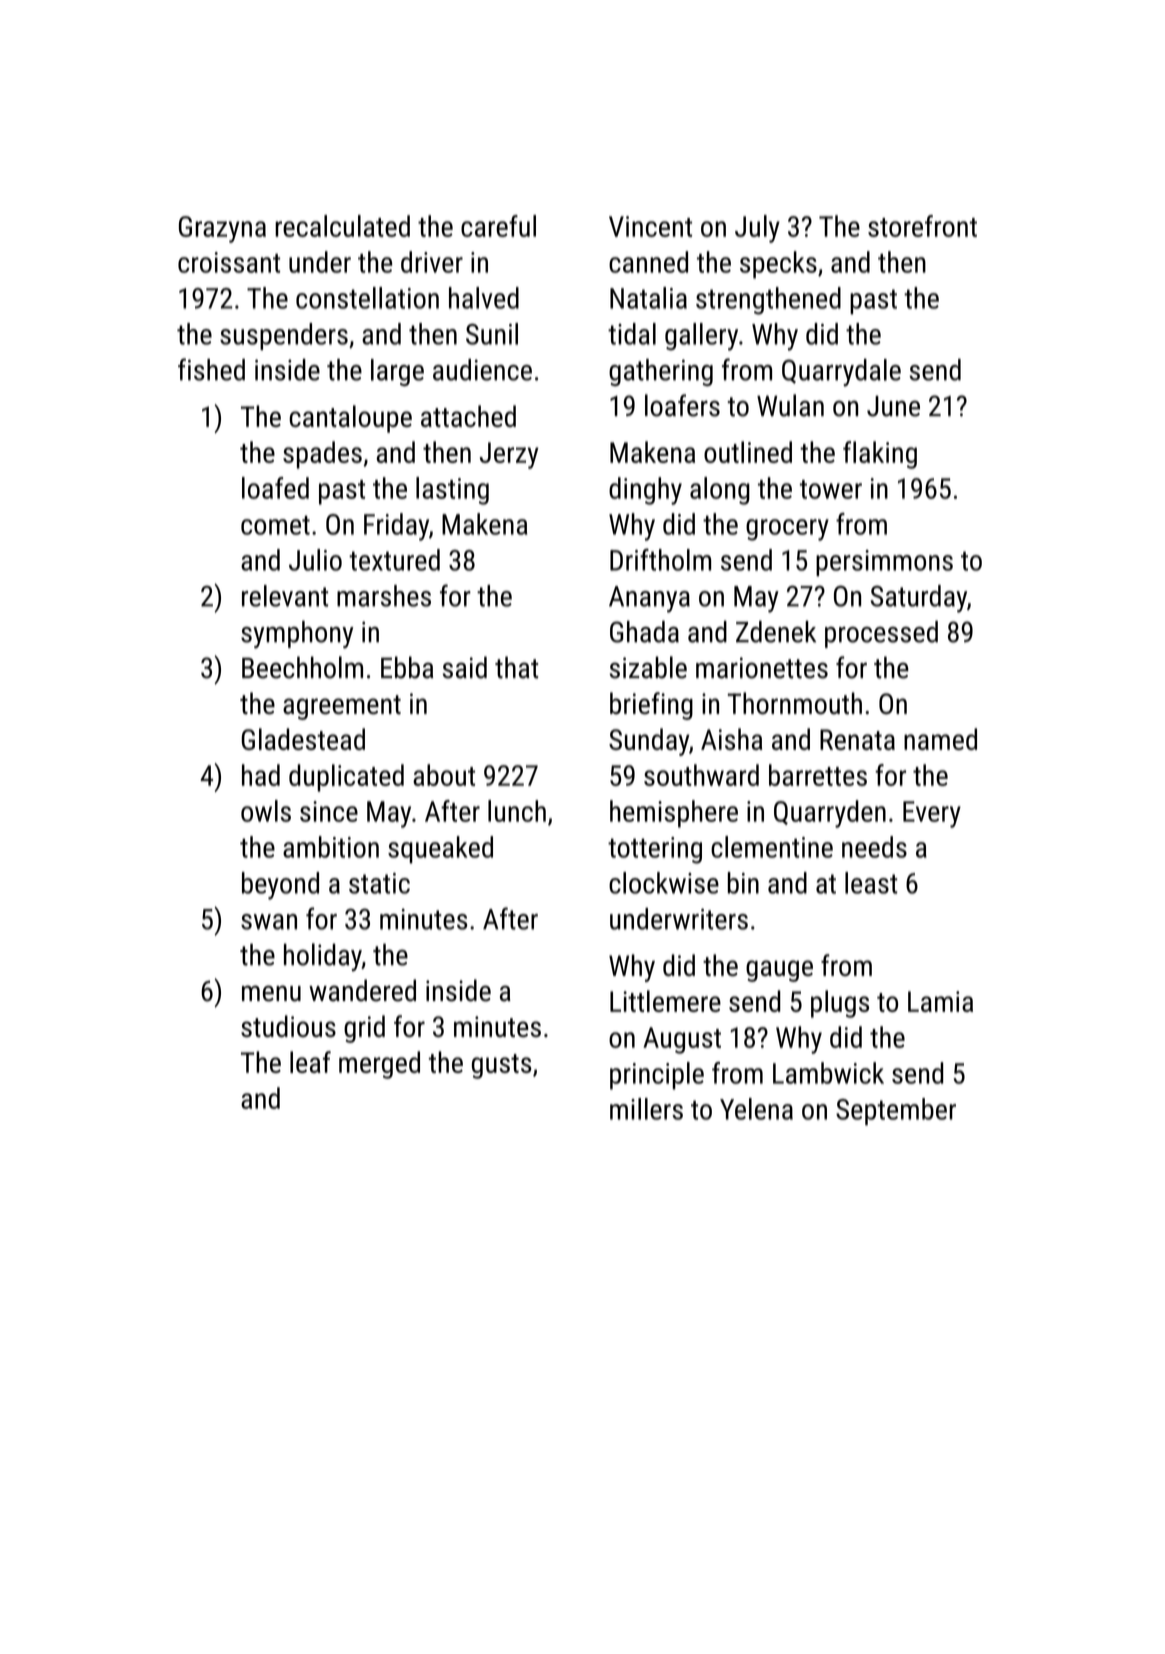 The width and height of the screenshot is (1165, 1654). I want to click on Wulan, so click(790, 405).
